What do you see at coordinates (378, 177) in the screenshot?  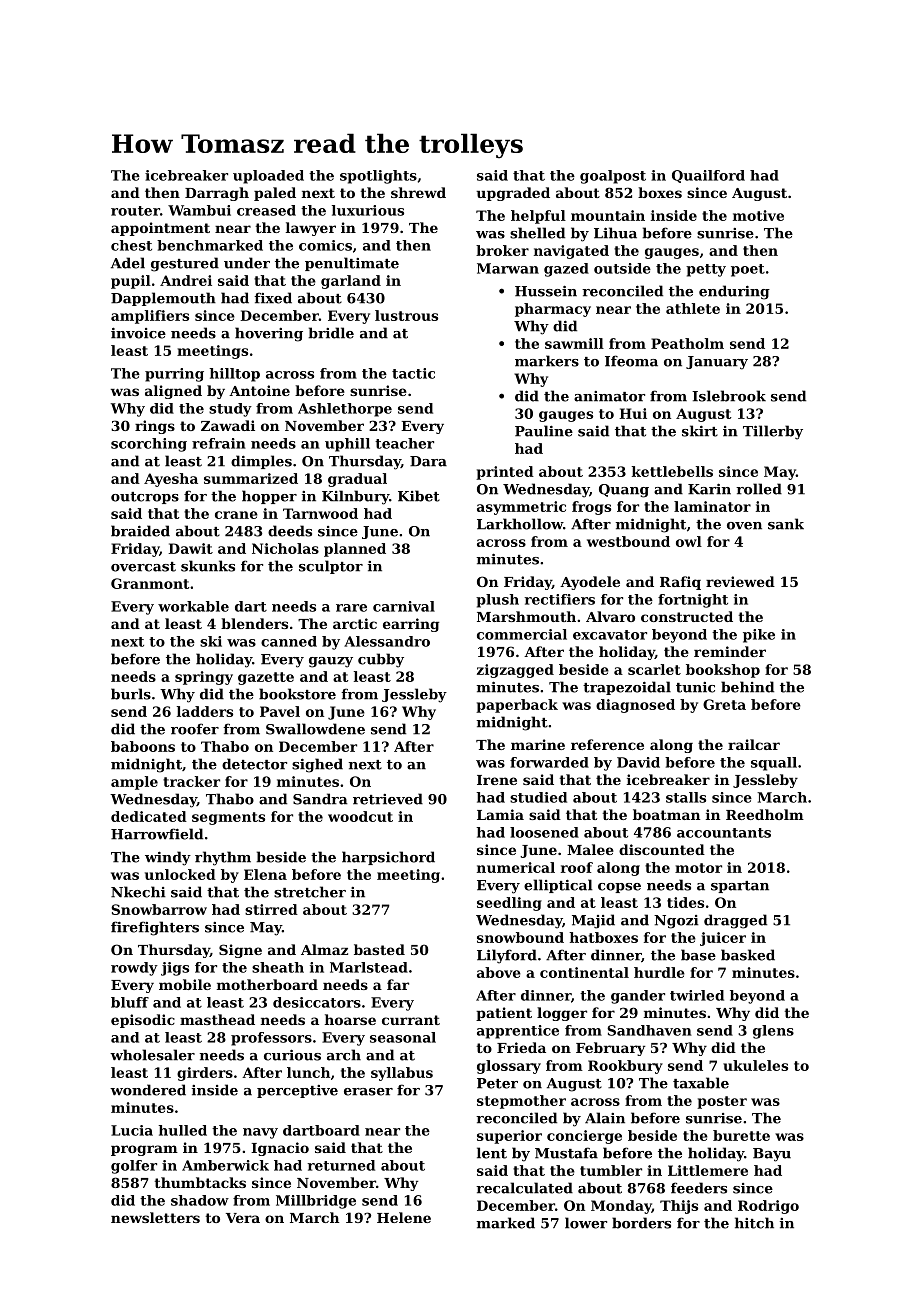 I see `spotlights` at bounding box center [378, 177].
